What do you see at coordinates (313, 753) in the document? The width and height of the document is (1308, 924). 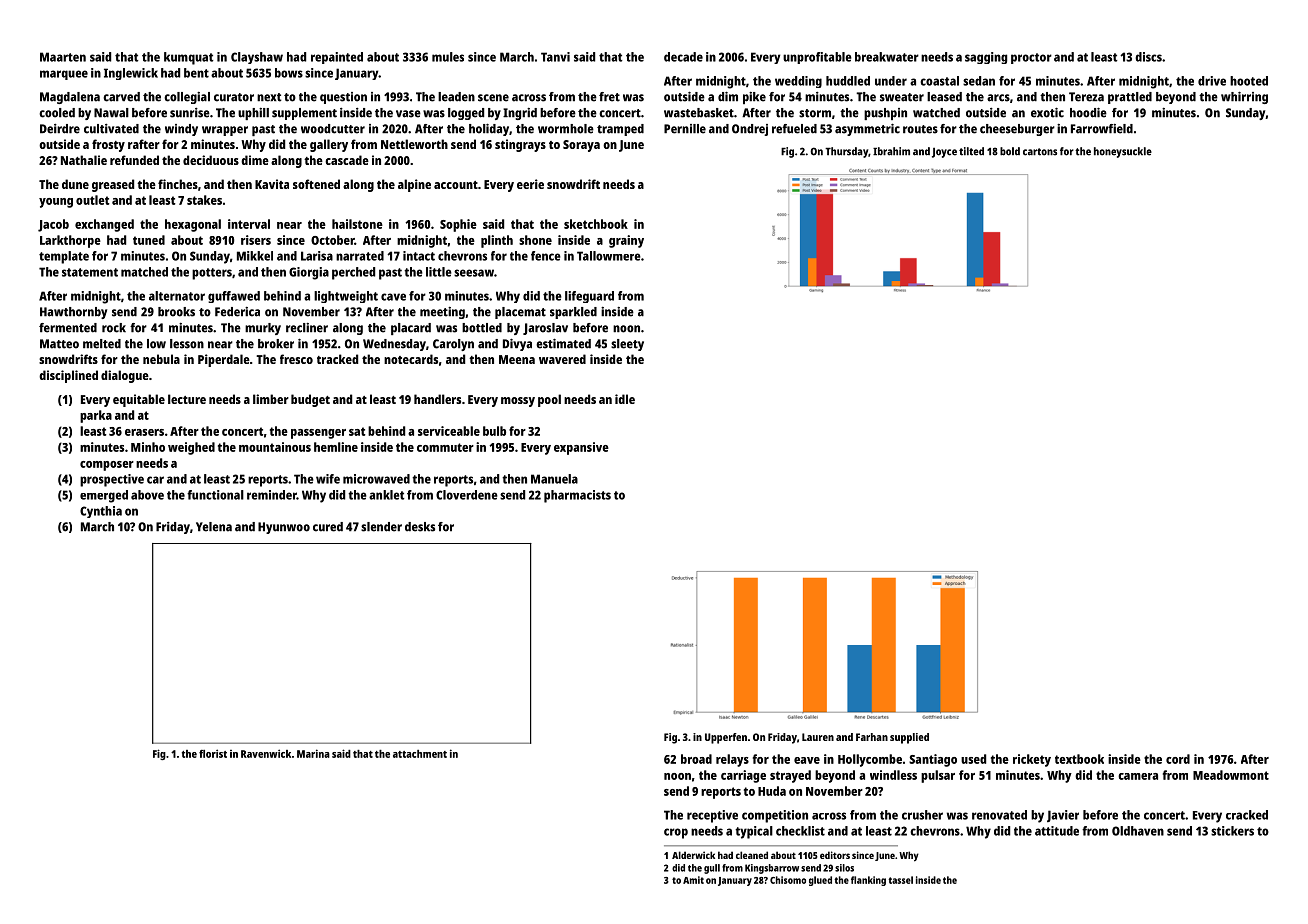 I see `Marina` at bounding box center [313, 753].
